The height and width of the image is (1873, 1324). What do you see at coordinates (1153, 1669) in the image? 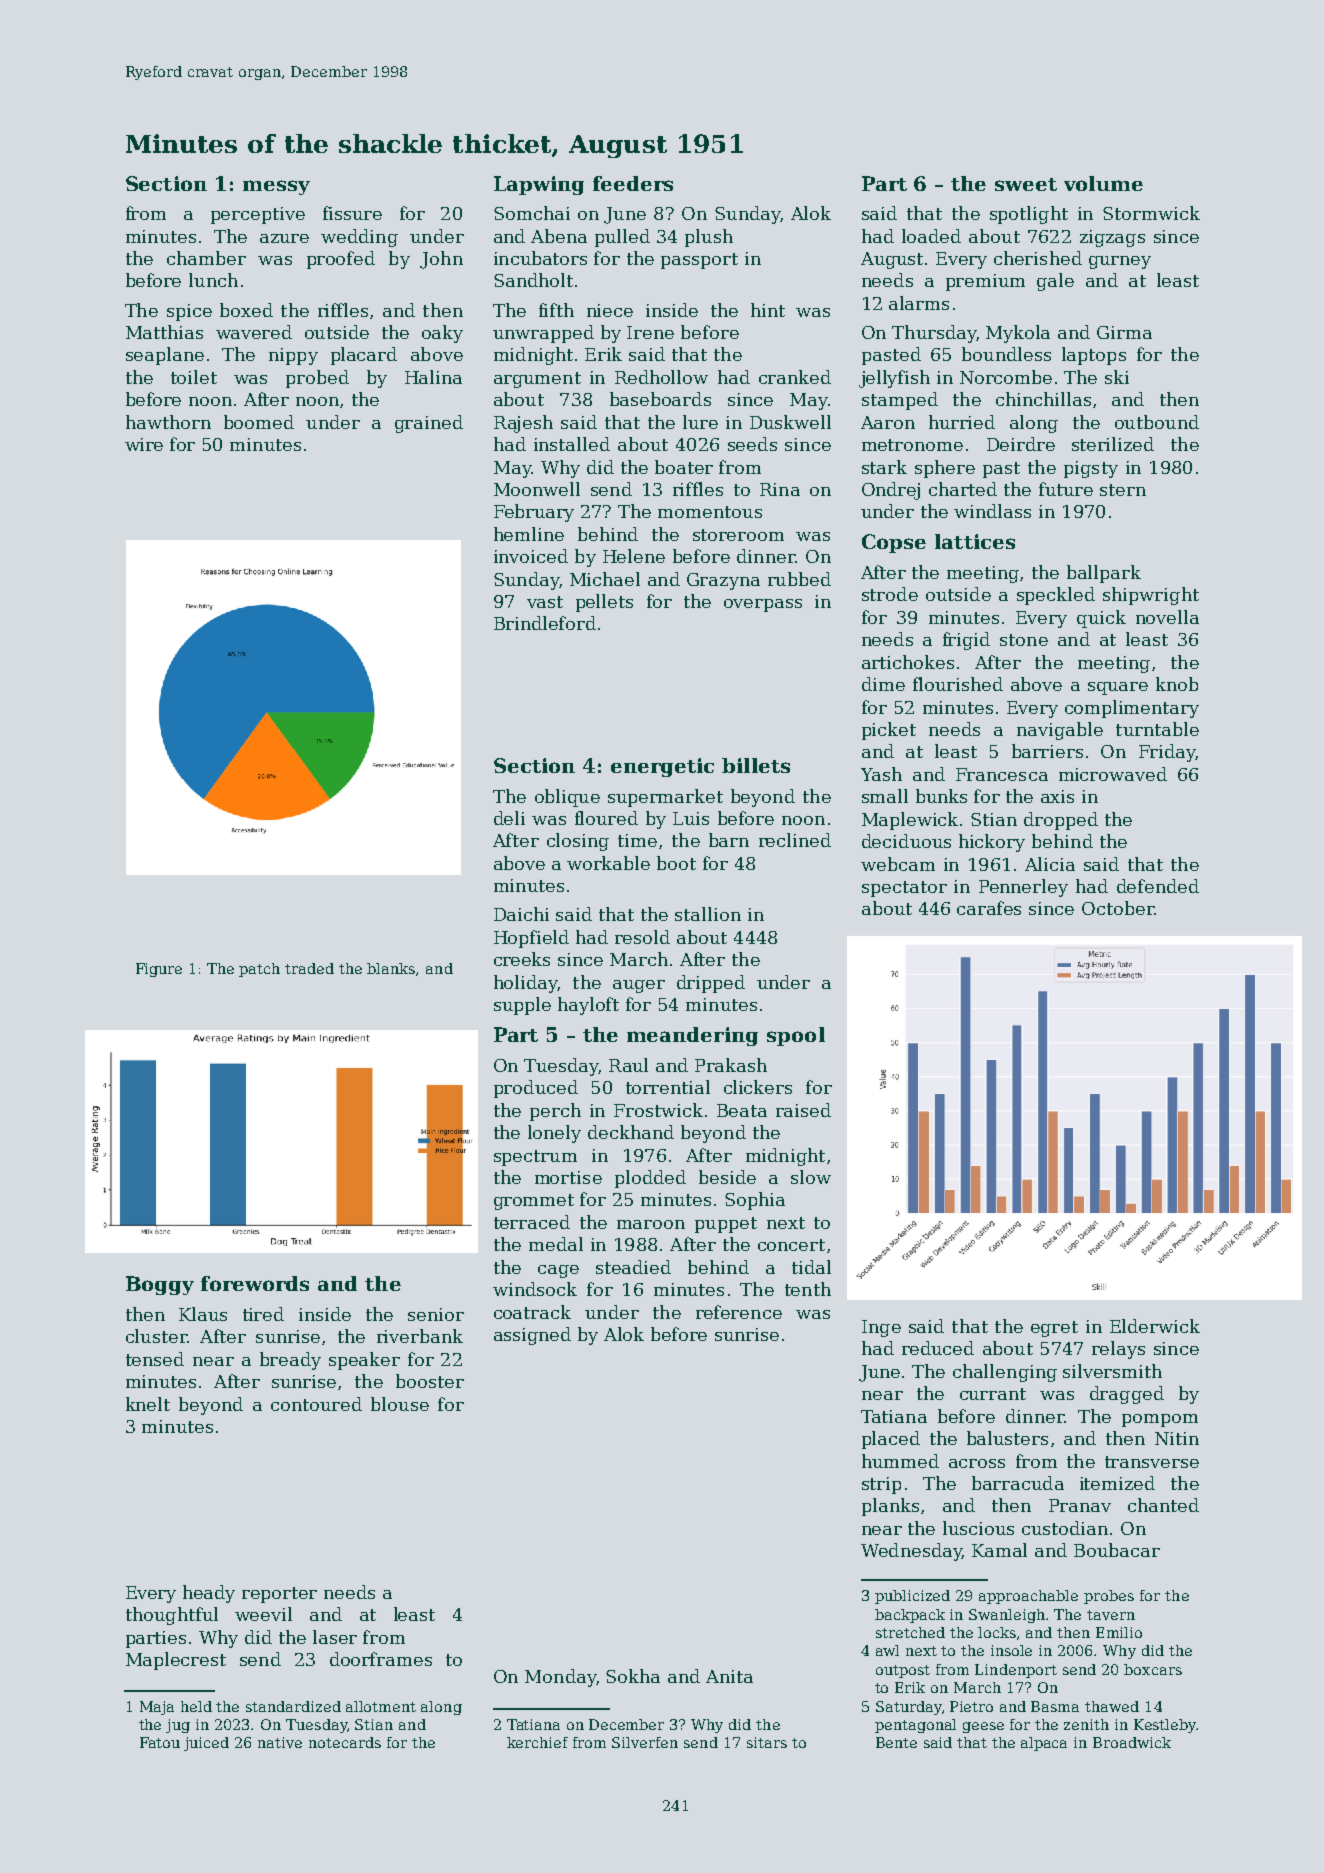
I see `boxcars` at bounding box center [1153, 1669].
